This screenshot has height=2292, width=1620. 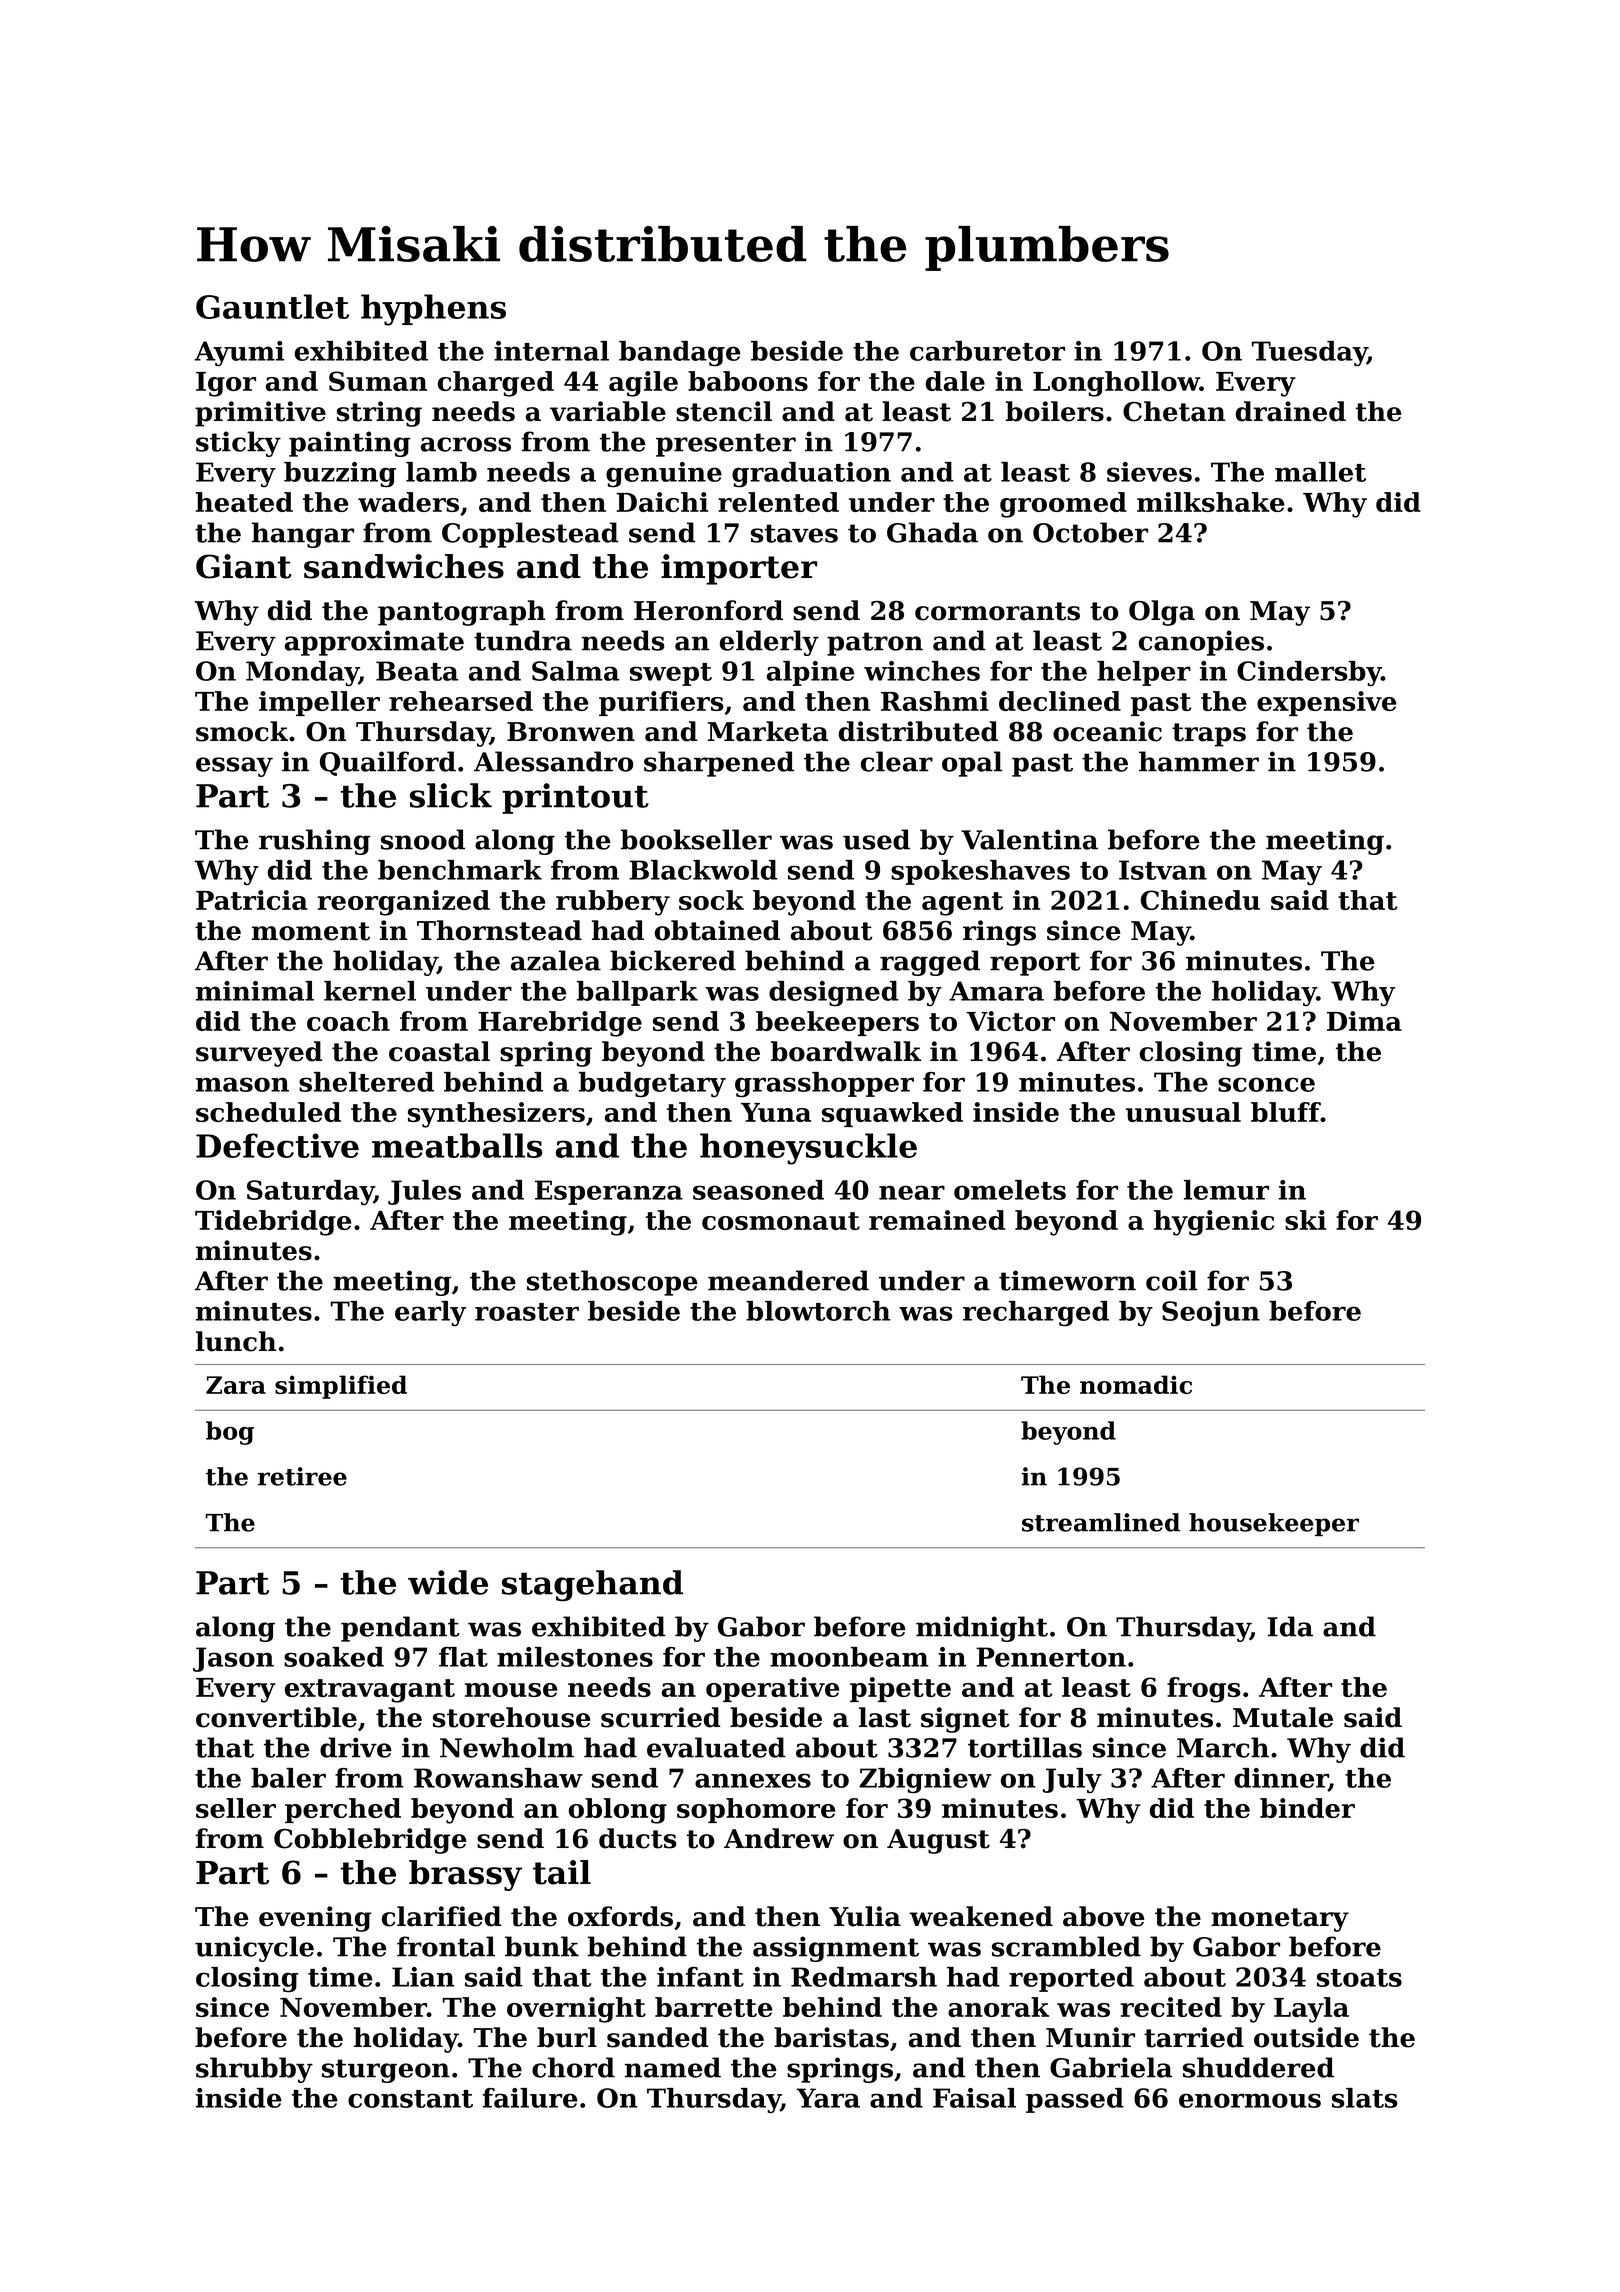 What do you see at coordinates (451, 795) in the screenshot?
I see `slick` at bounding box center [451, 795].
